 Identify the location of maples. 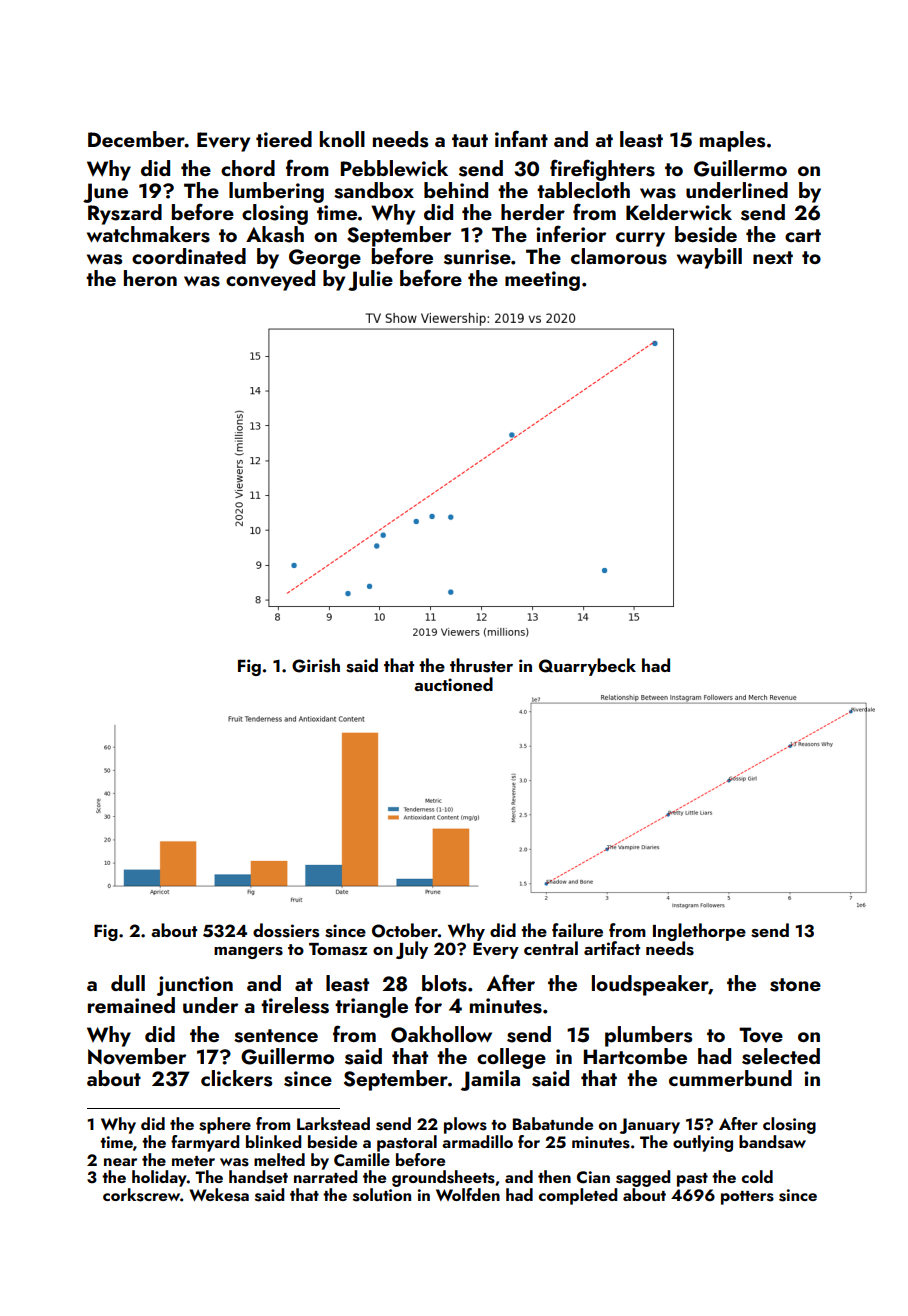
(732, 141).
